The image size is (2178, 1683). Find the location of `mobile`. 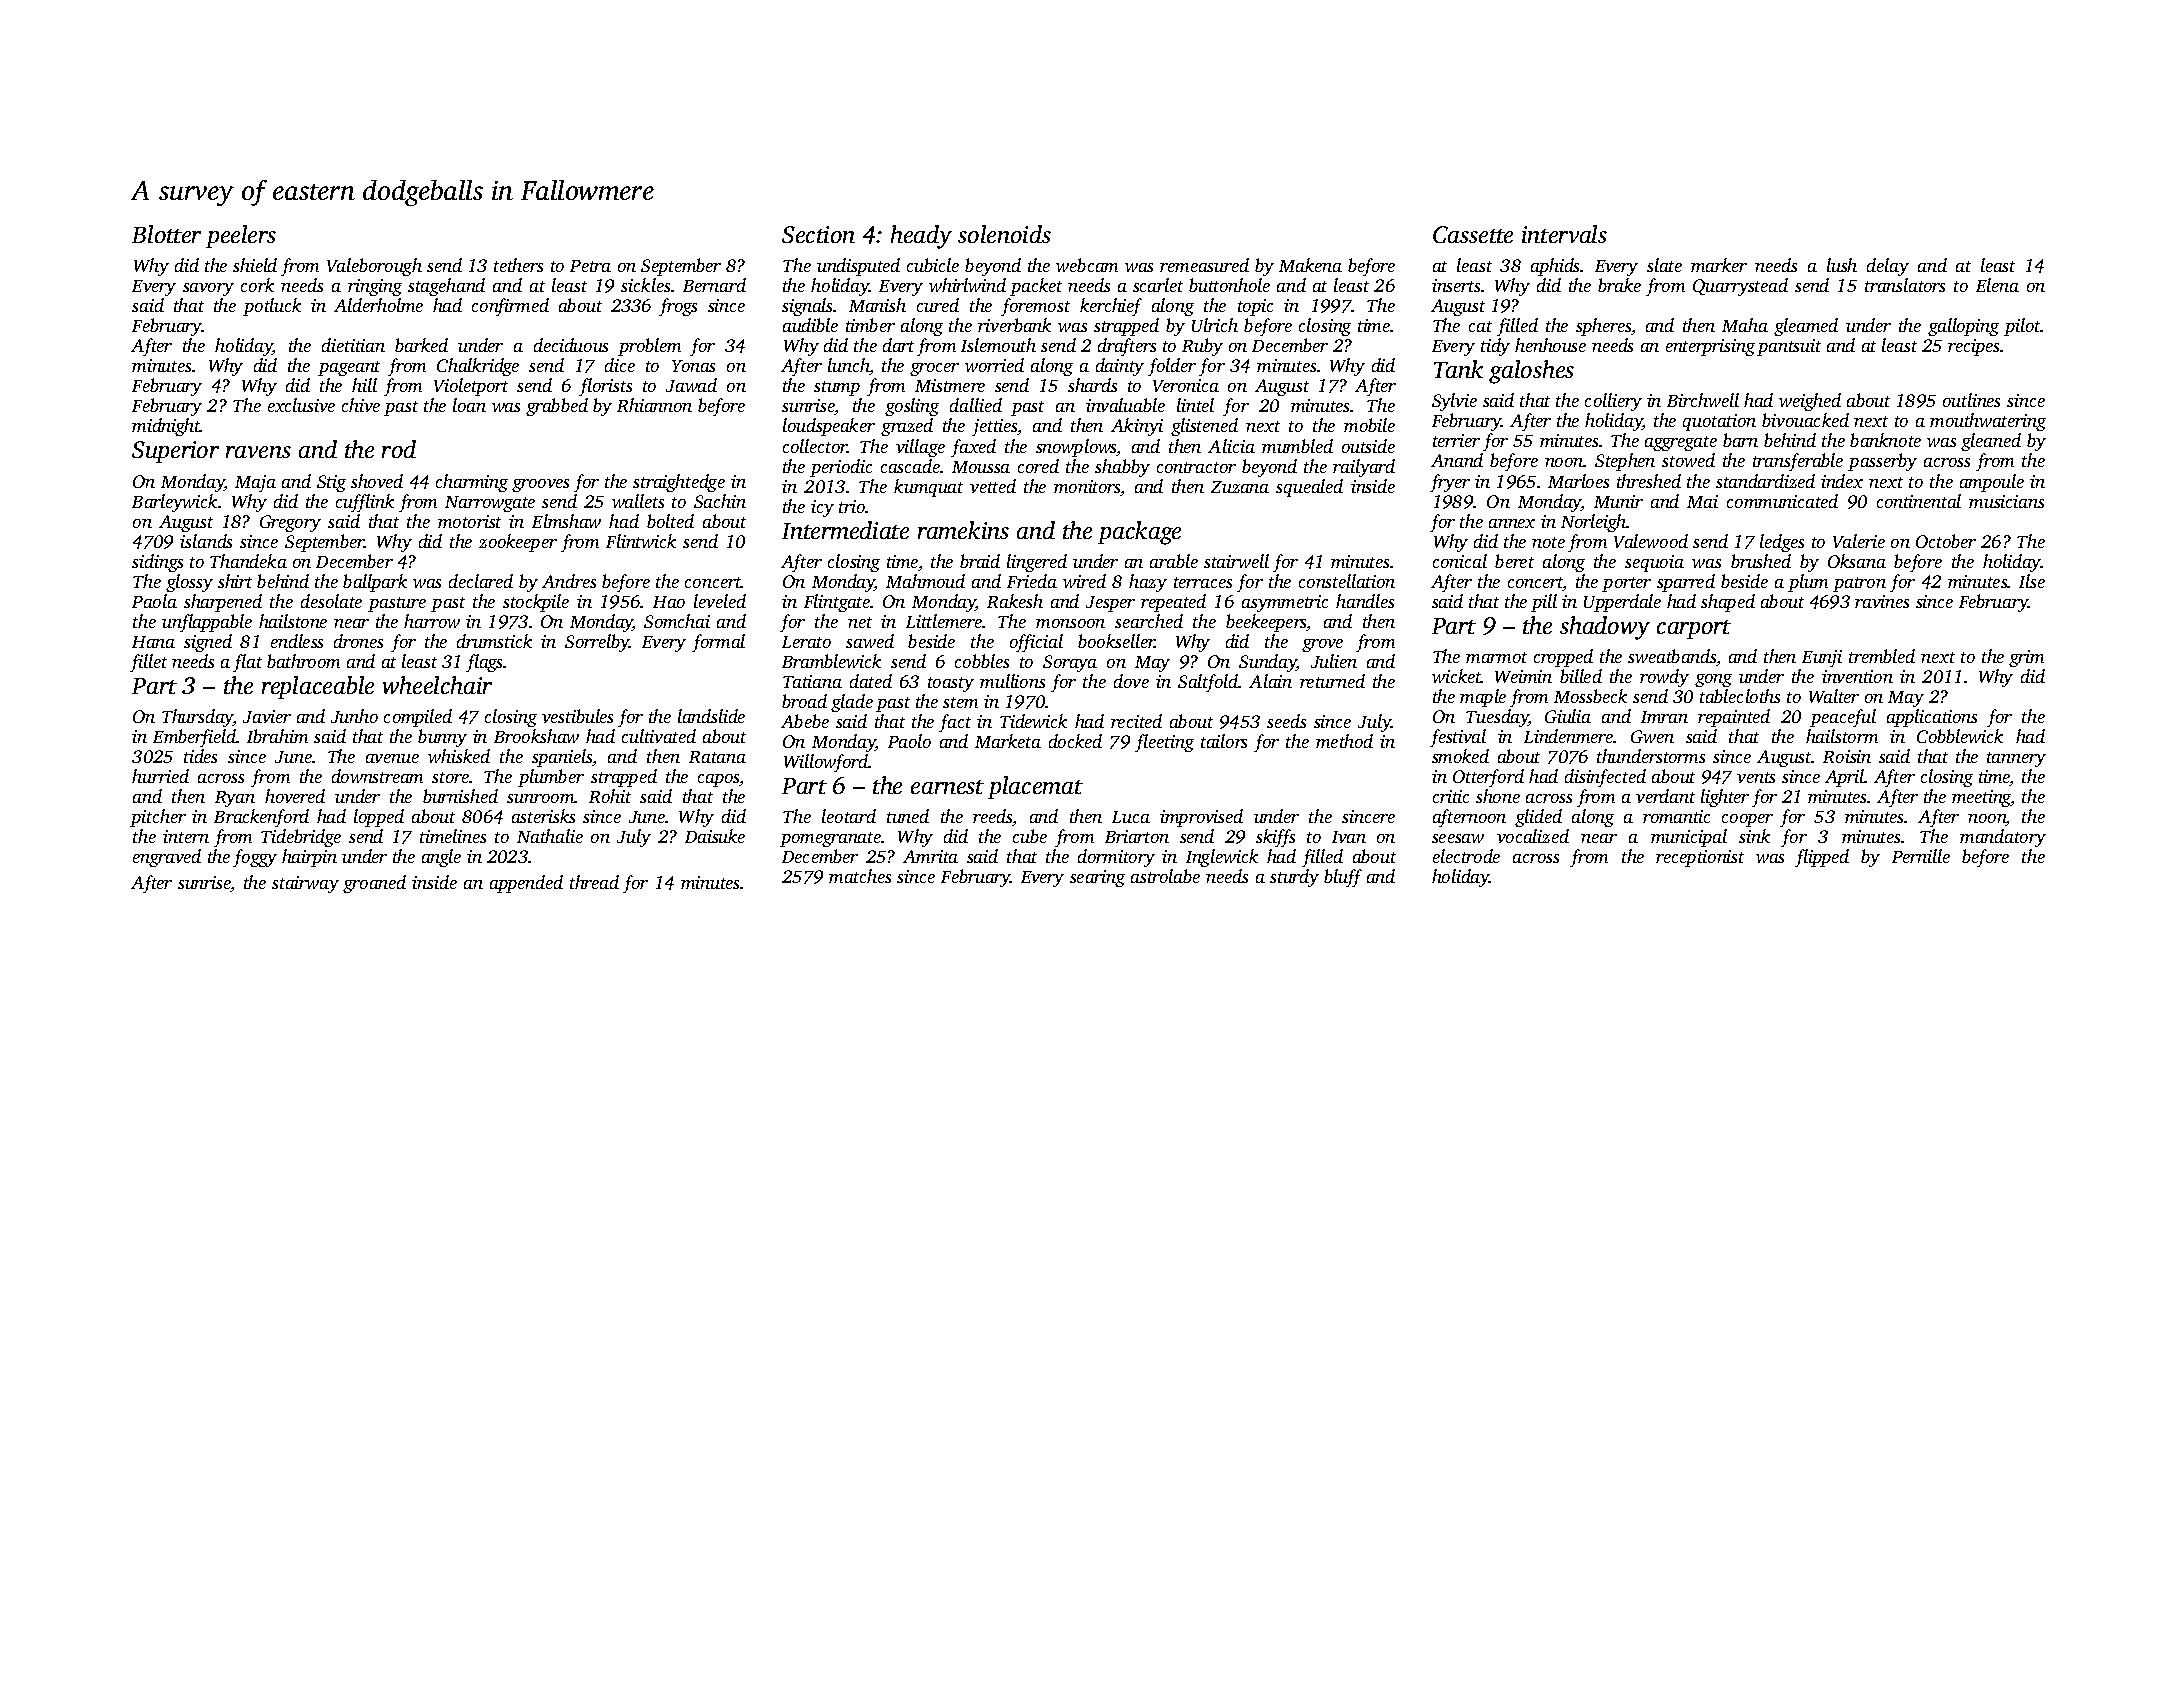

mobile is located at coordinates (1369, 425).
